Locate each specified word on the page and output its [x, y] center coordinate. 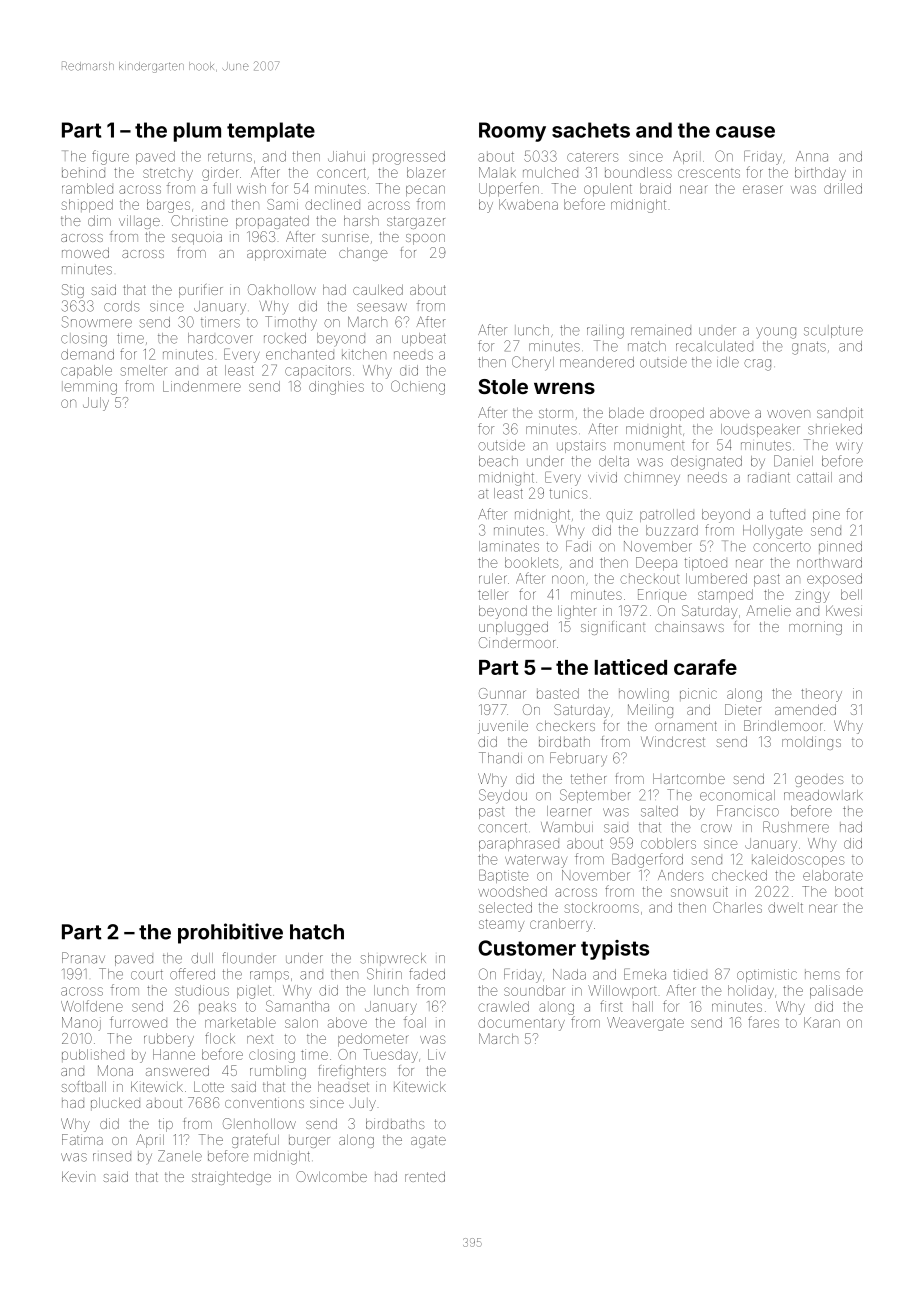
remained [661, 331]
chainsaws [689, 626]
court [147, 975]
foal [415, 1022]
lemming [89, 388]
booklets [532, 562]
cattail [814, 477]
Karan [822, 1022]
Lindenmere [202, 386]
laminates [509, 546]
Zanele [180, 1156]
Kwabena [528, 204]
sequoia [197, 238]
